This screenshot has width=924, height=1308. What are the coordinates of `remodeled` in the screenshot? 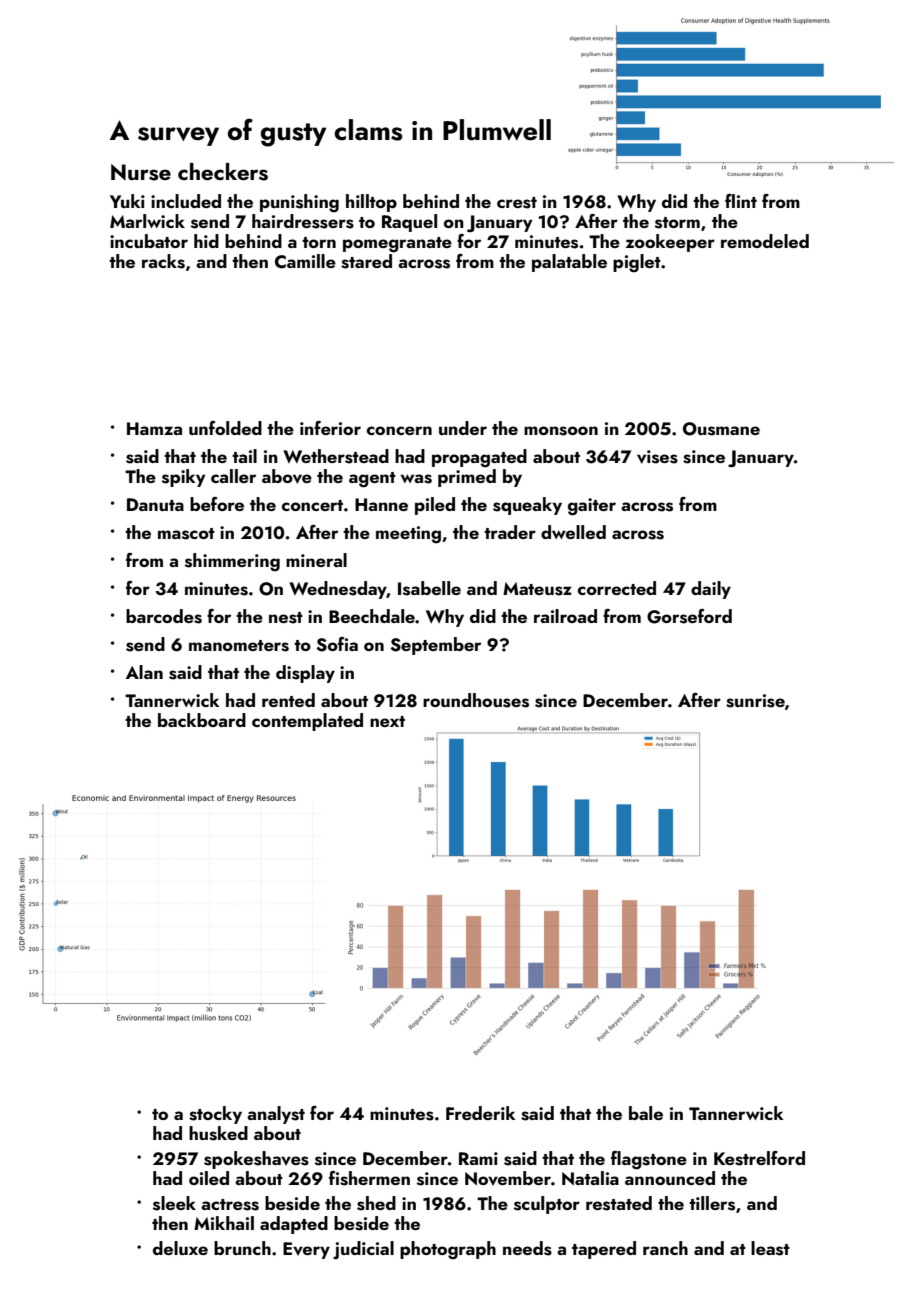 It's located at (765, 241).
